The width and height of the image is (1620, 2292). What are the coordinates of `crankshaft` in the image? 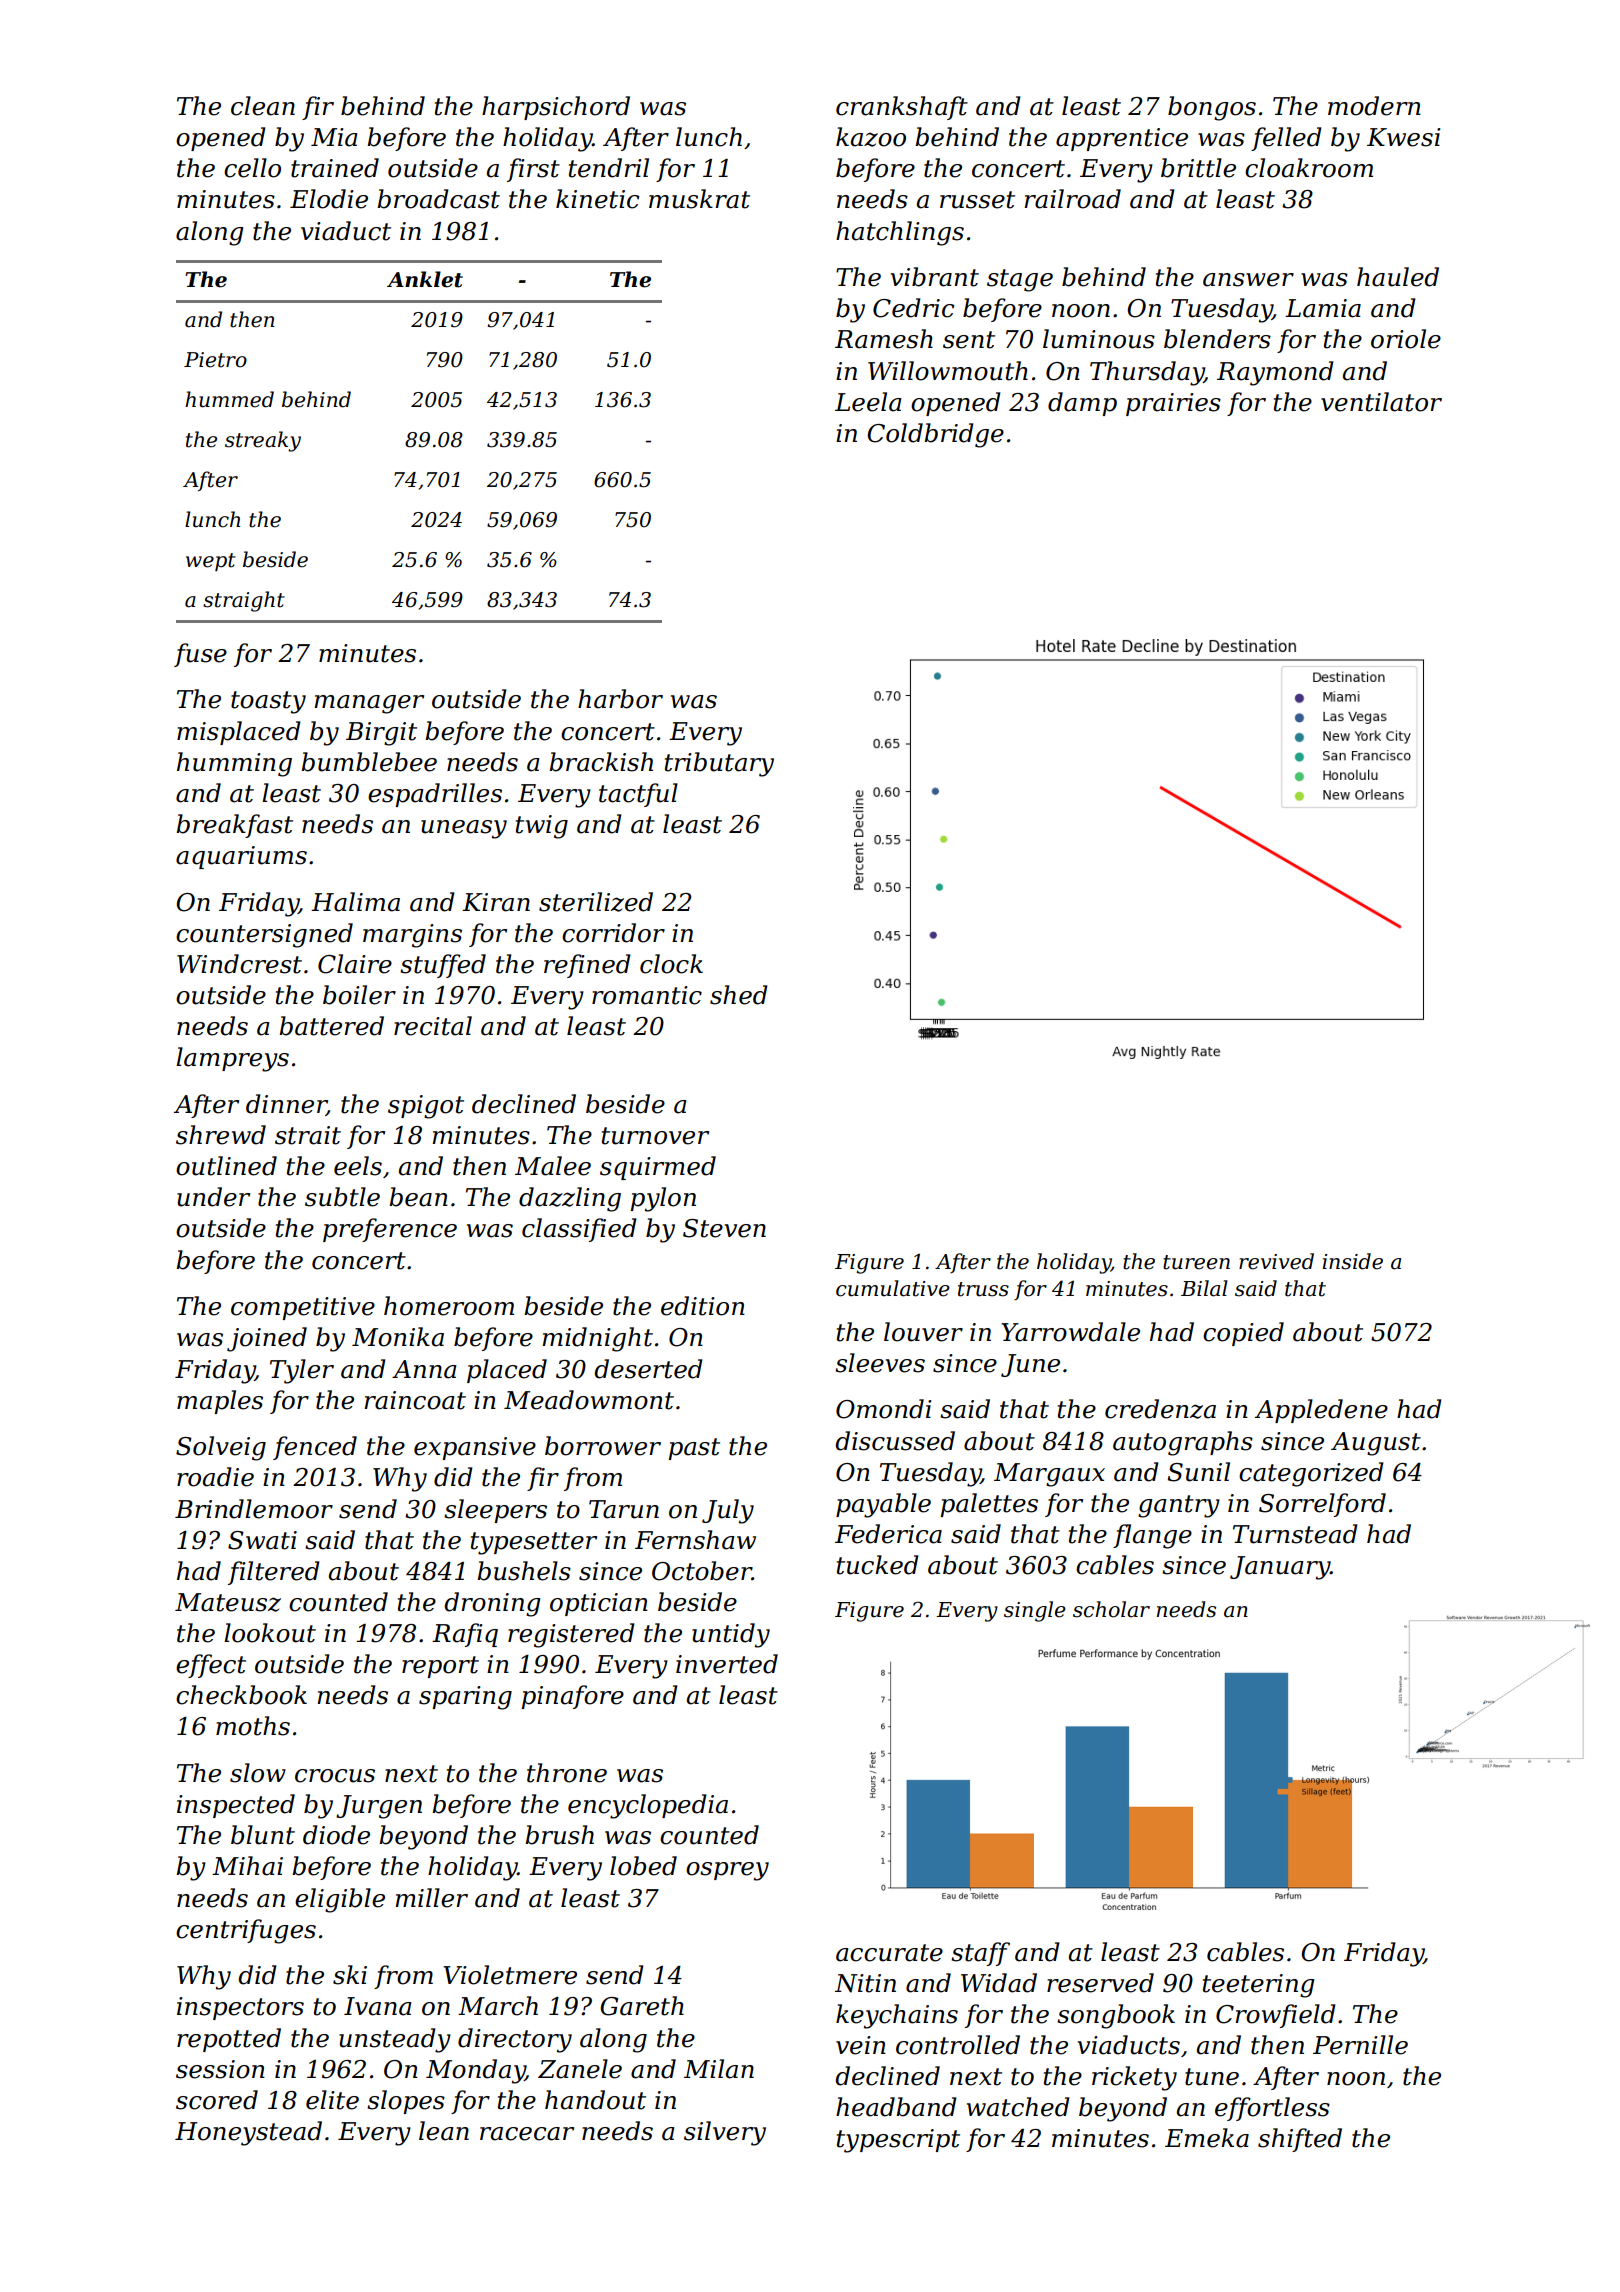 It's located at (902, 108).
